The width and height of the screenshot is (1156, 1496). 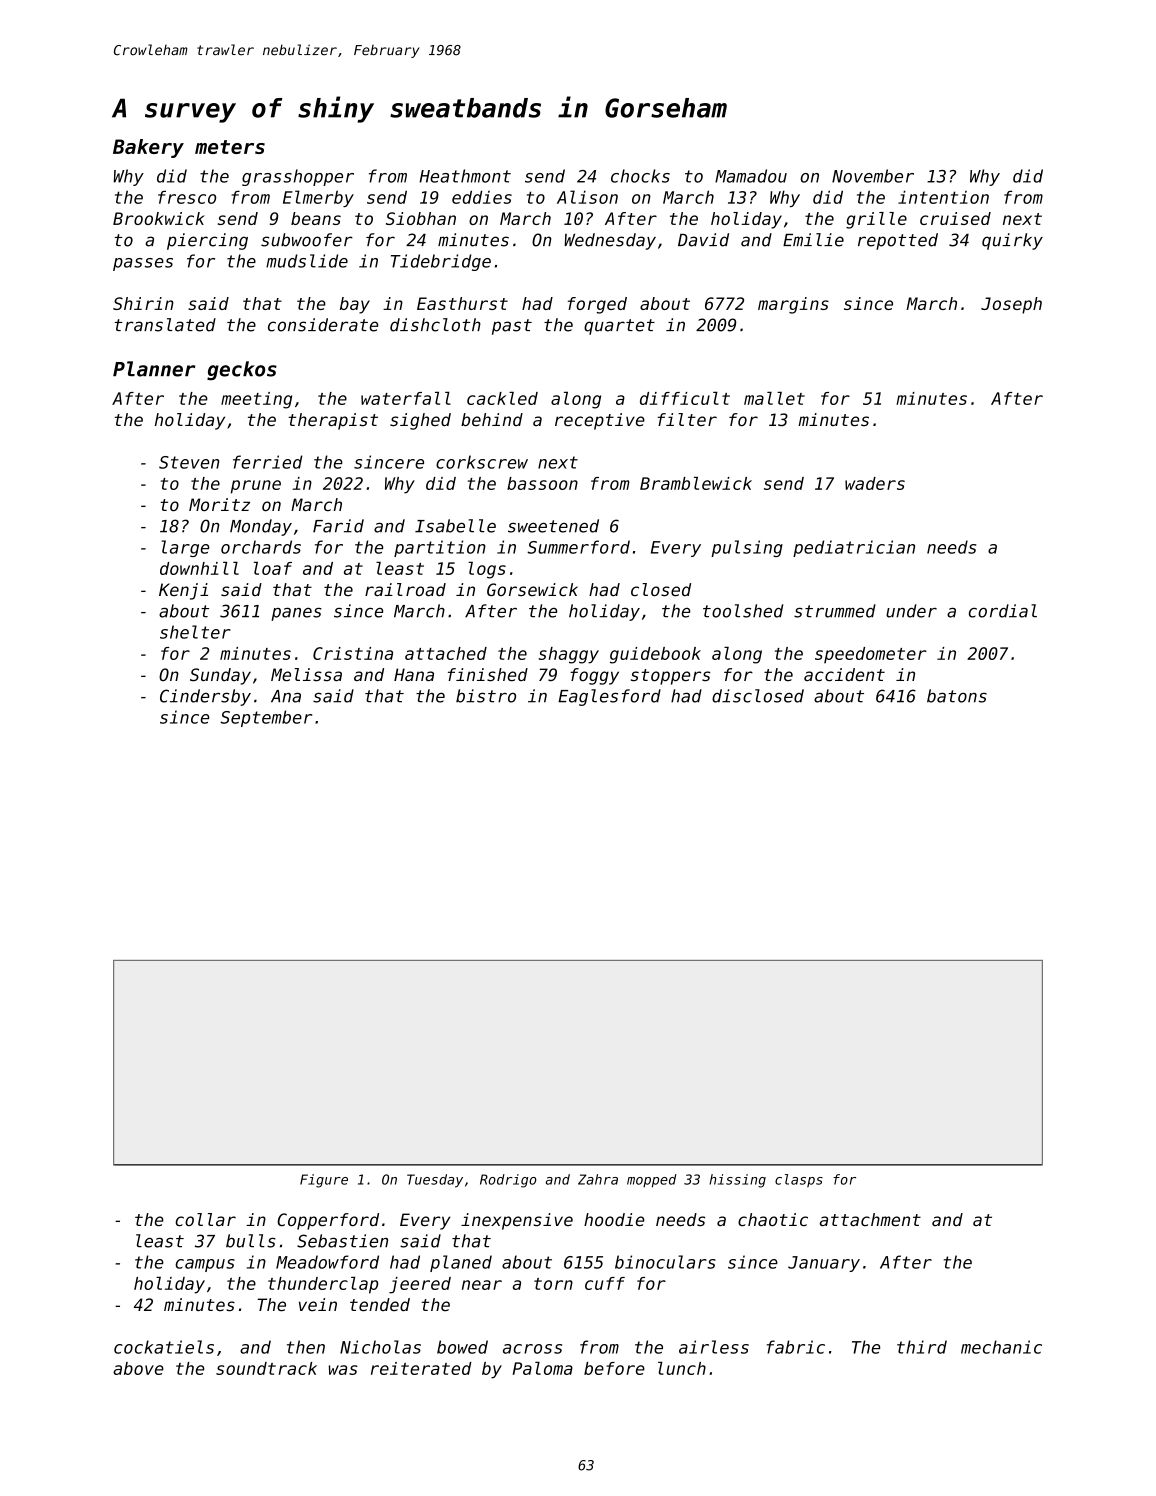 I want to click on Tuesday, so click(x=435, y=1181).
